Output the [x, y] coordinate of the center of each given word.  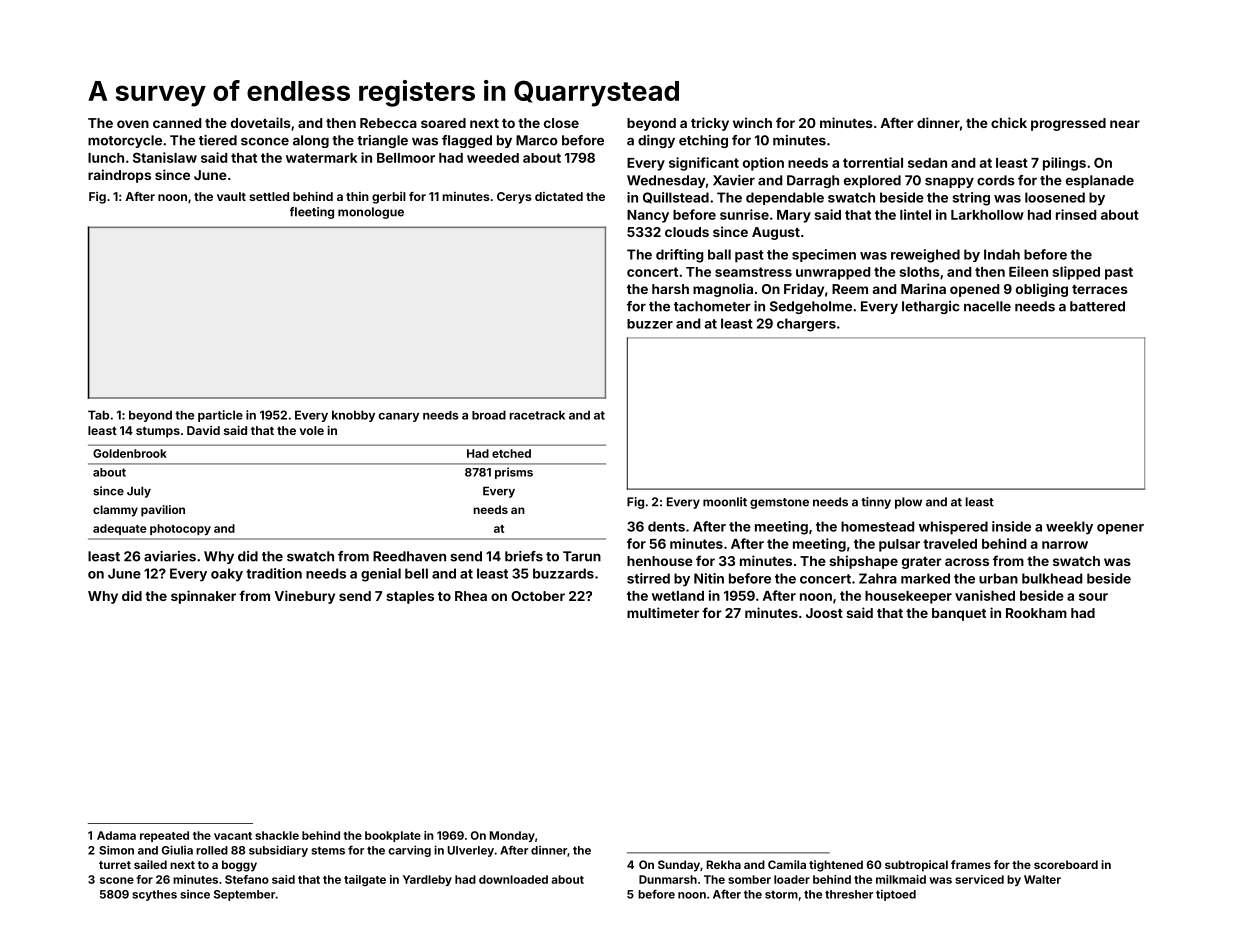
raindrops [119, 176]
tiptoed [896, 895]
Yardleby [427, 880]
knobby [353, 416]
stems [328, 850]
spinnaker [203, 597]
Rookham [1036, 613]
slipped [1076, 273]
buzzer [650, 324]
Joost [824, 613]
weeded [493, 158]
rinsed [1076, 214]
